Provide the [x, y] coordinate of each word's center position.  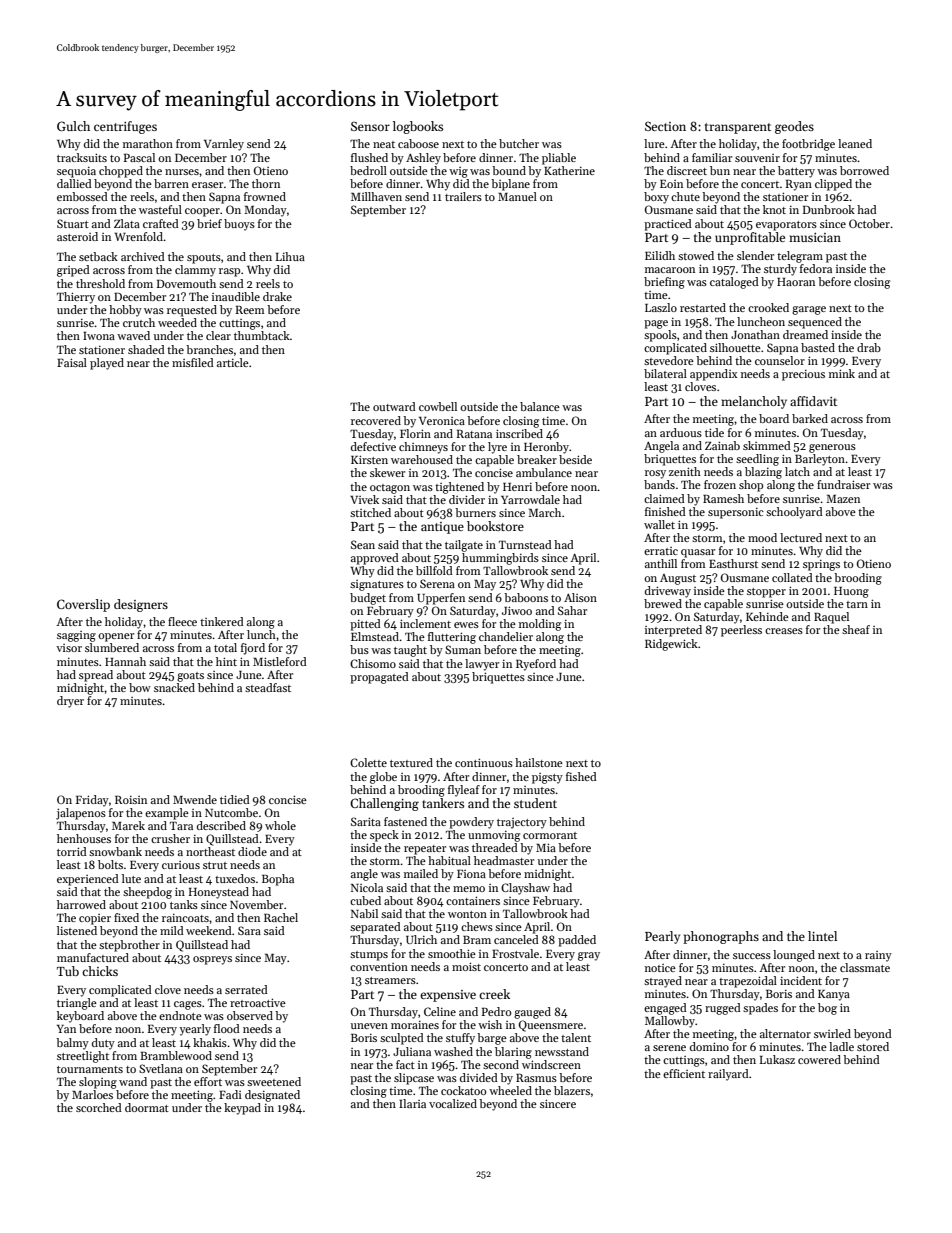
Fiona [471, 874]
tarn [857, 604]
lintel [822, 936]
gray [589, 956]
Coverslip [83, 605]
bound [509, 170]
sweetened [274, 1081]
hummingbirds [500, 559]
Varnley [224, 145]
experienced [88, 880]
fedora [816, 268]
